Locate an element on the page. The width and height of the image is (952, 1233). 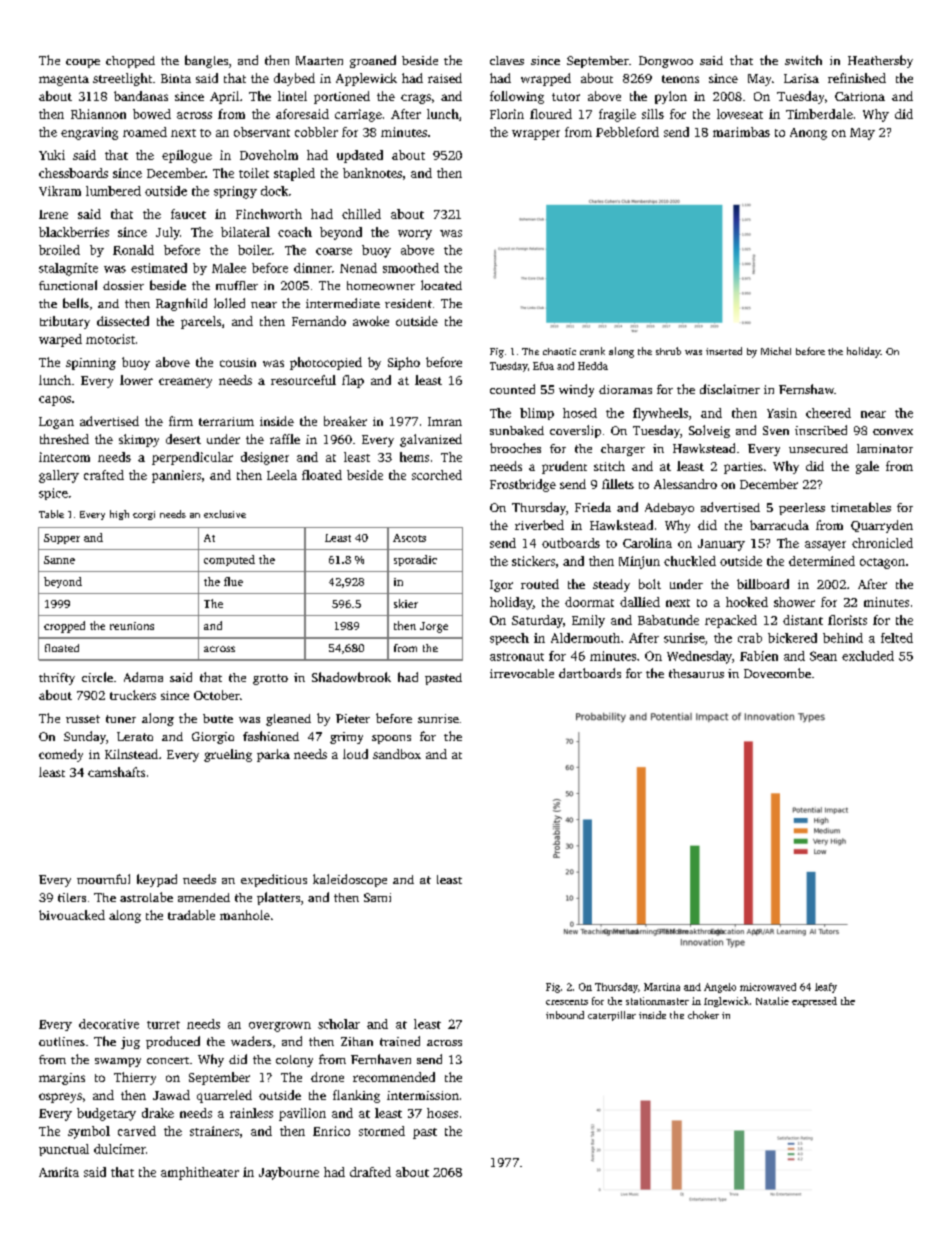
drafted is located at coordinates (370, 1172).
